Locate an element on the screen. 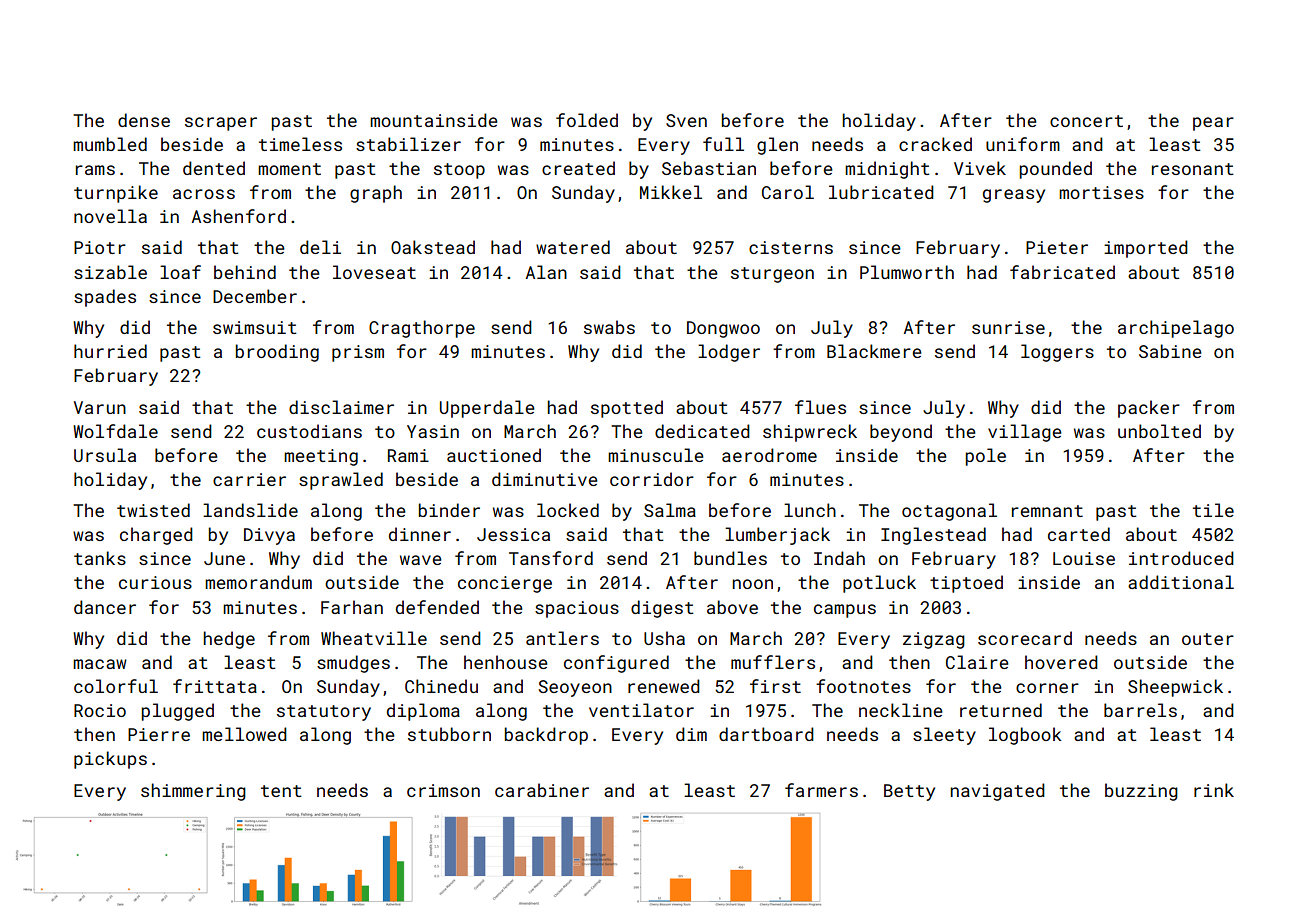 Image resolution: width=1308 pixels, height=924 pixels. minuscule is located at coordinates (656, 455).
